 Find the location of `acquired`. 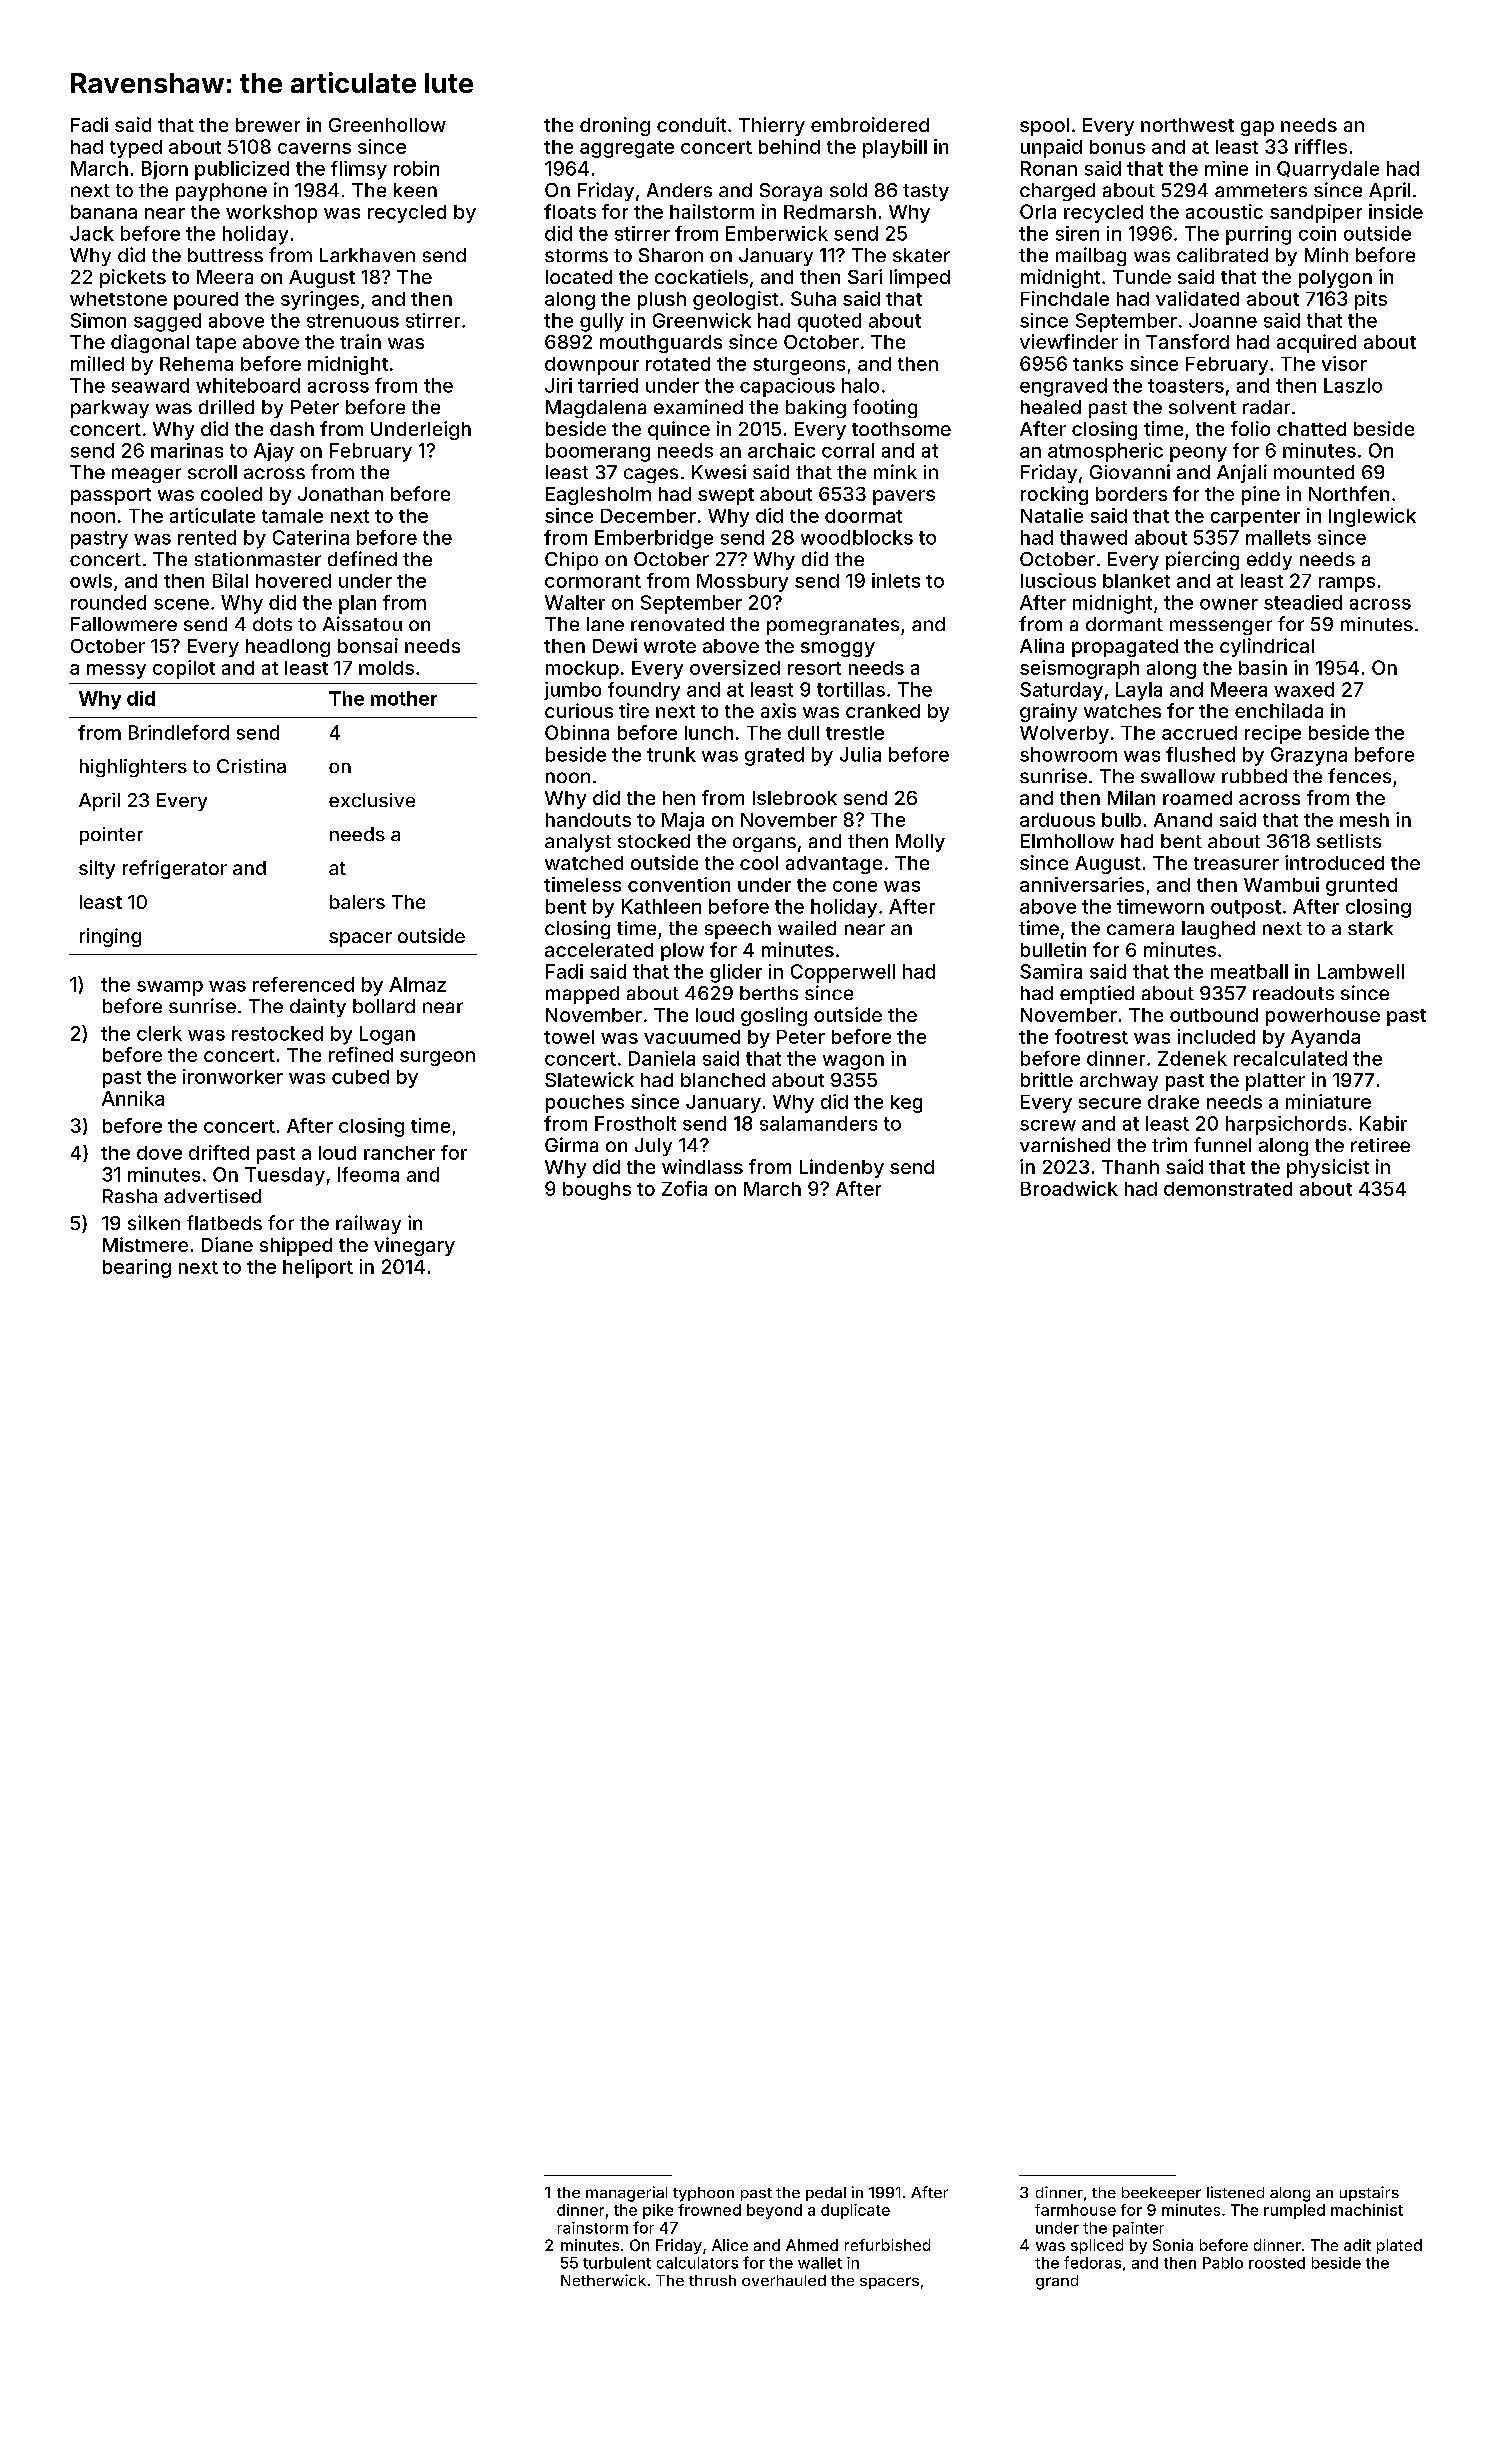

acquired is located at coordinates (1316, 343).
